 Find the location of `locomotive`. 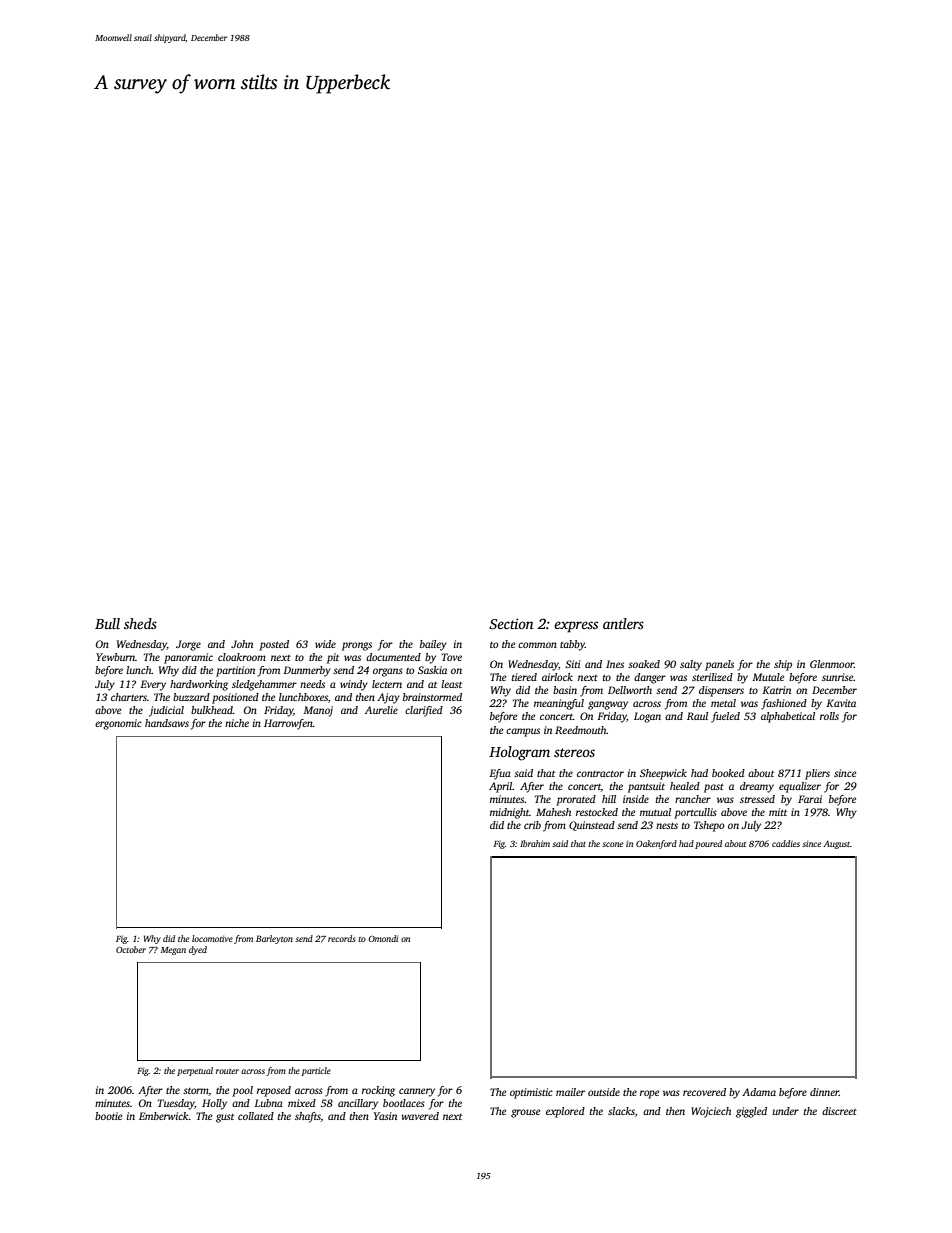

locomotive is located at coordinates (212, 938).
